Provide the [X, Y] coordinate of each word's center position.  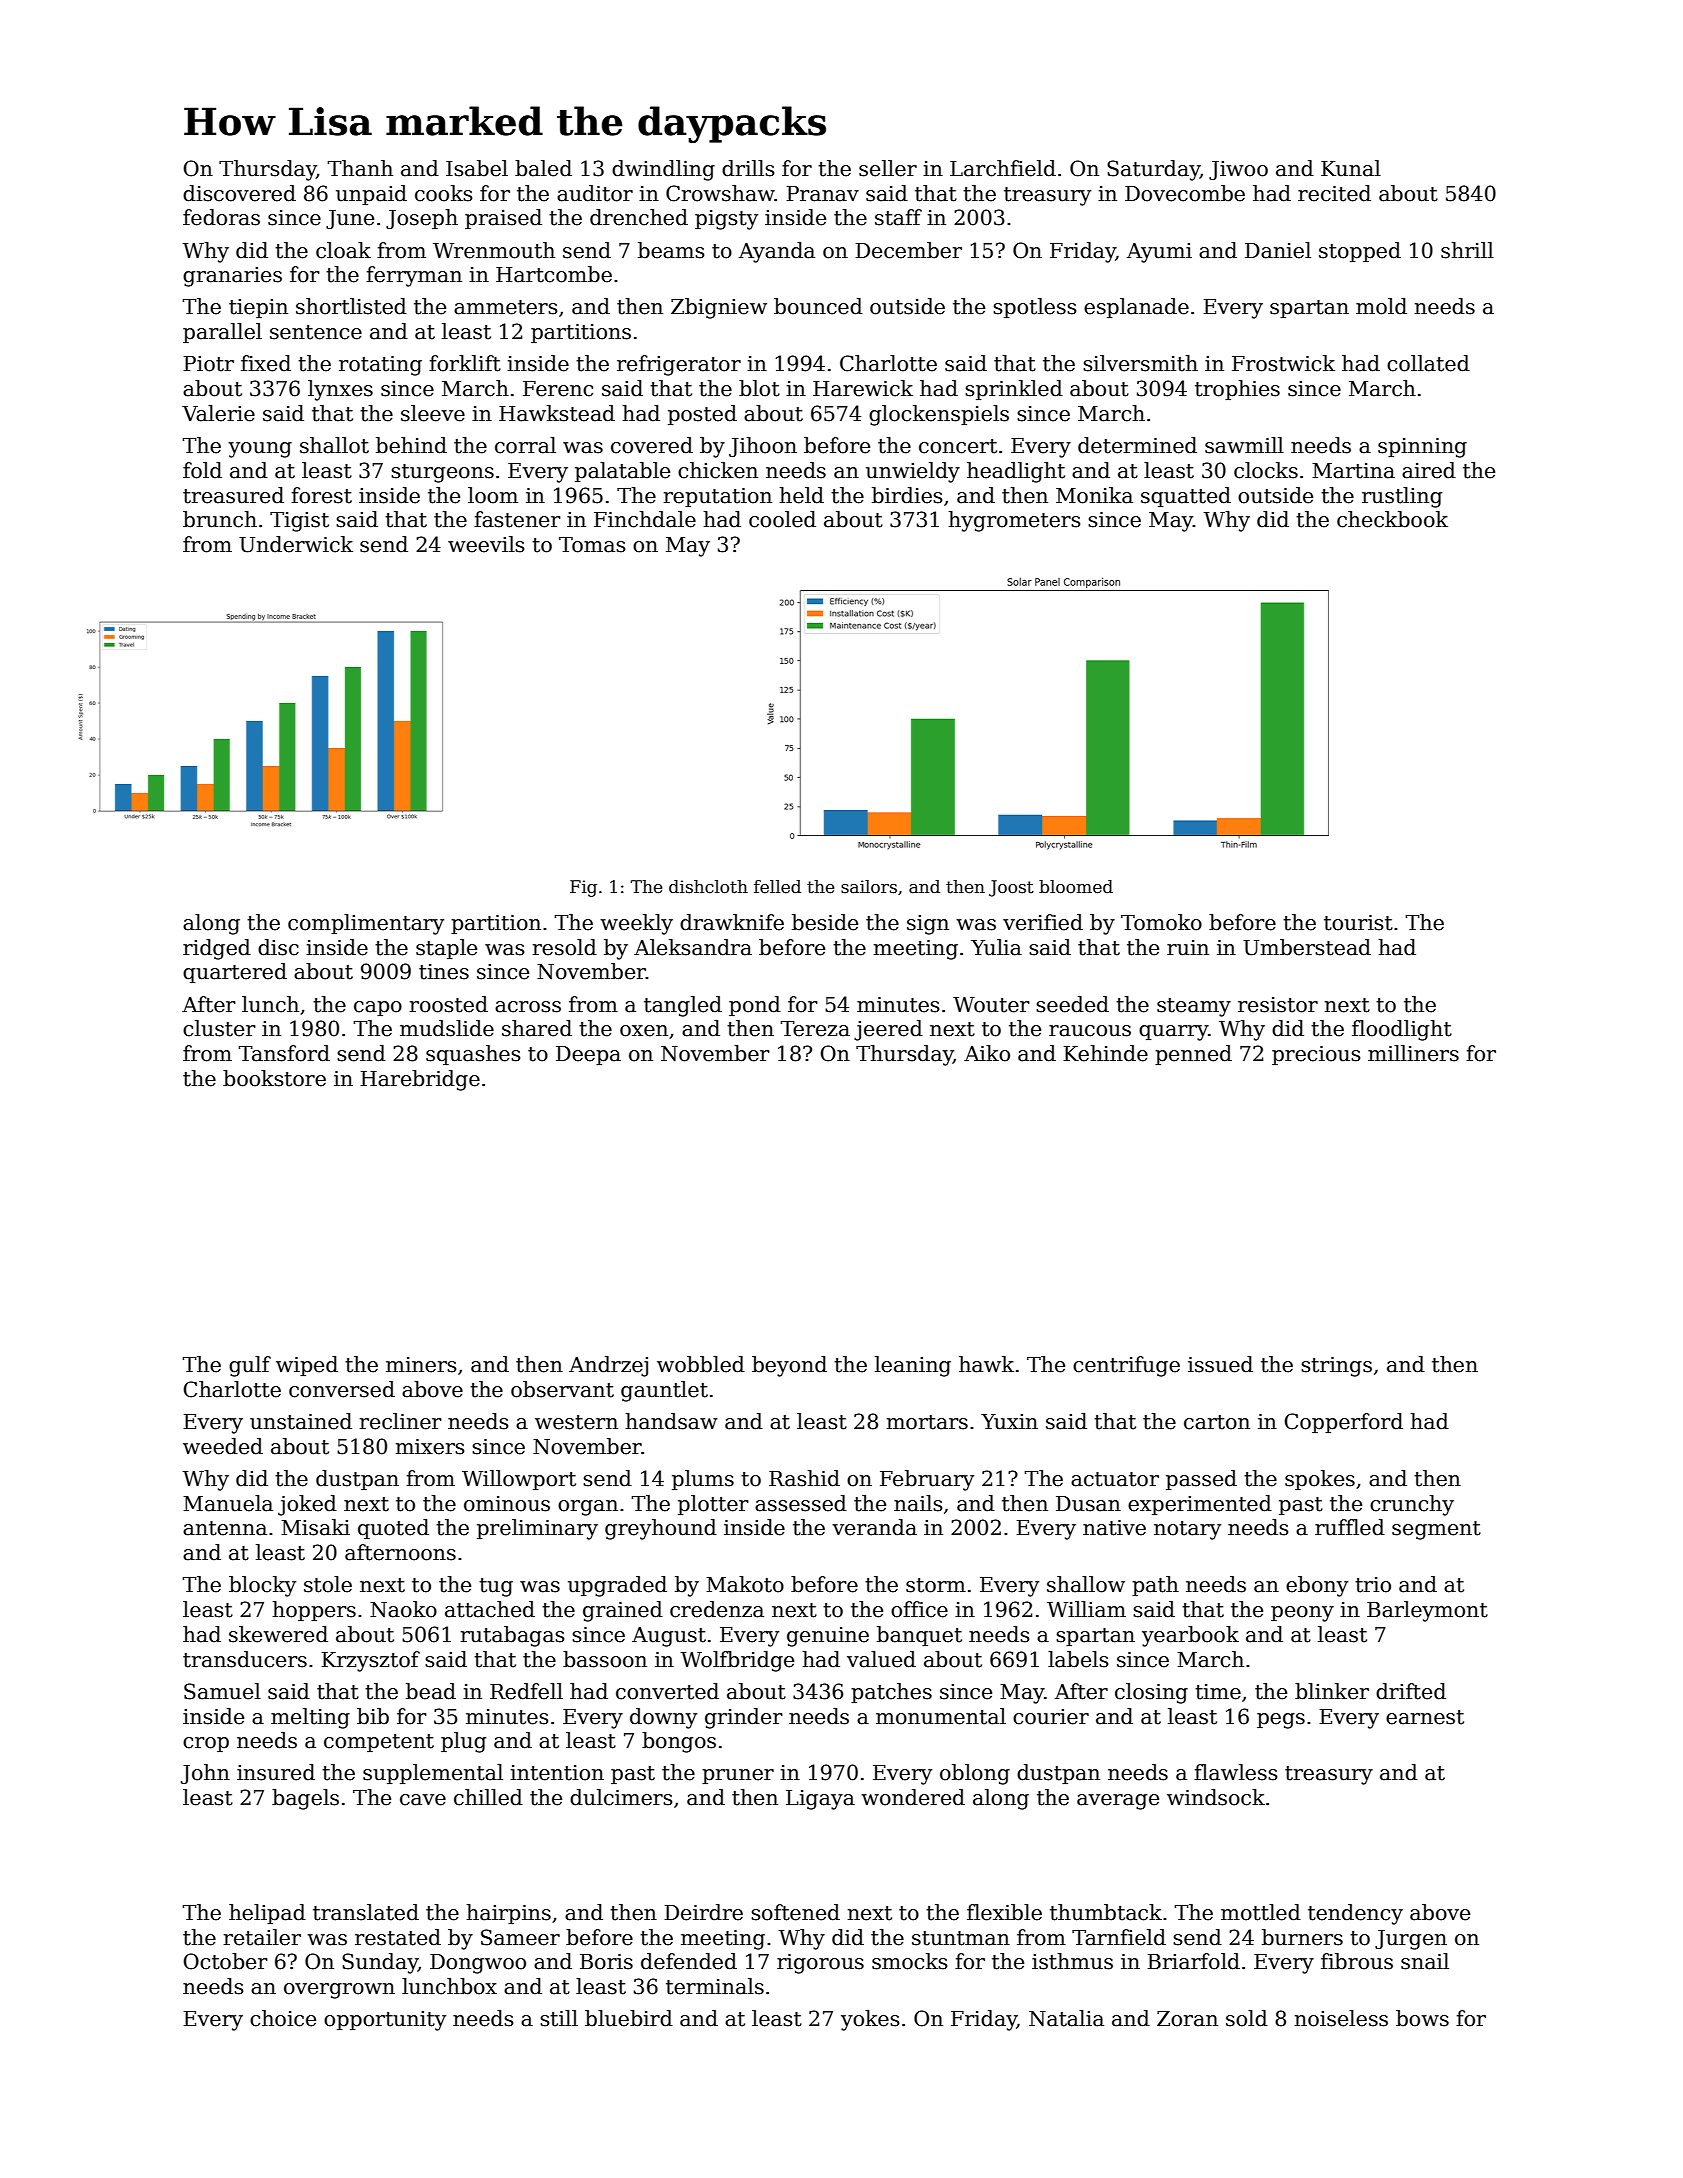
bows [1422, 2018]
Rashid [804, 1478]
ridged [217, 949]
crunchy [1412, 1505]
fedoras [221, 217]
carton [1217, 1422]
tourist [1358, 923]
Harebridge [420, 1080]
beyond [789, 1366]
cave [423, 1800]
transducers [245, 1659]
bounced [818, 306]
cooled [782, 519]
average [1118, 1802]
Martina [1353, 471]
